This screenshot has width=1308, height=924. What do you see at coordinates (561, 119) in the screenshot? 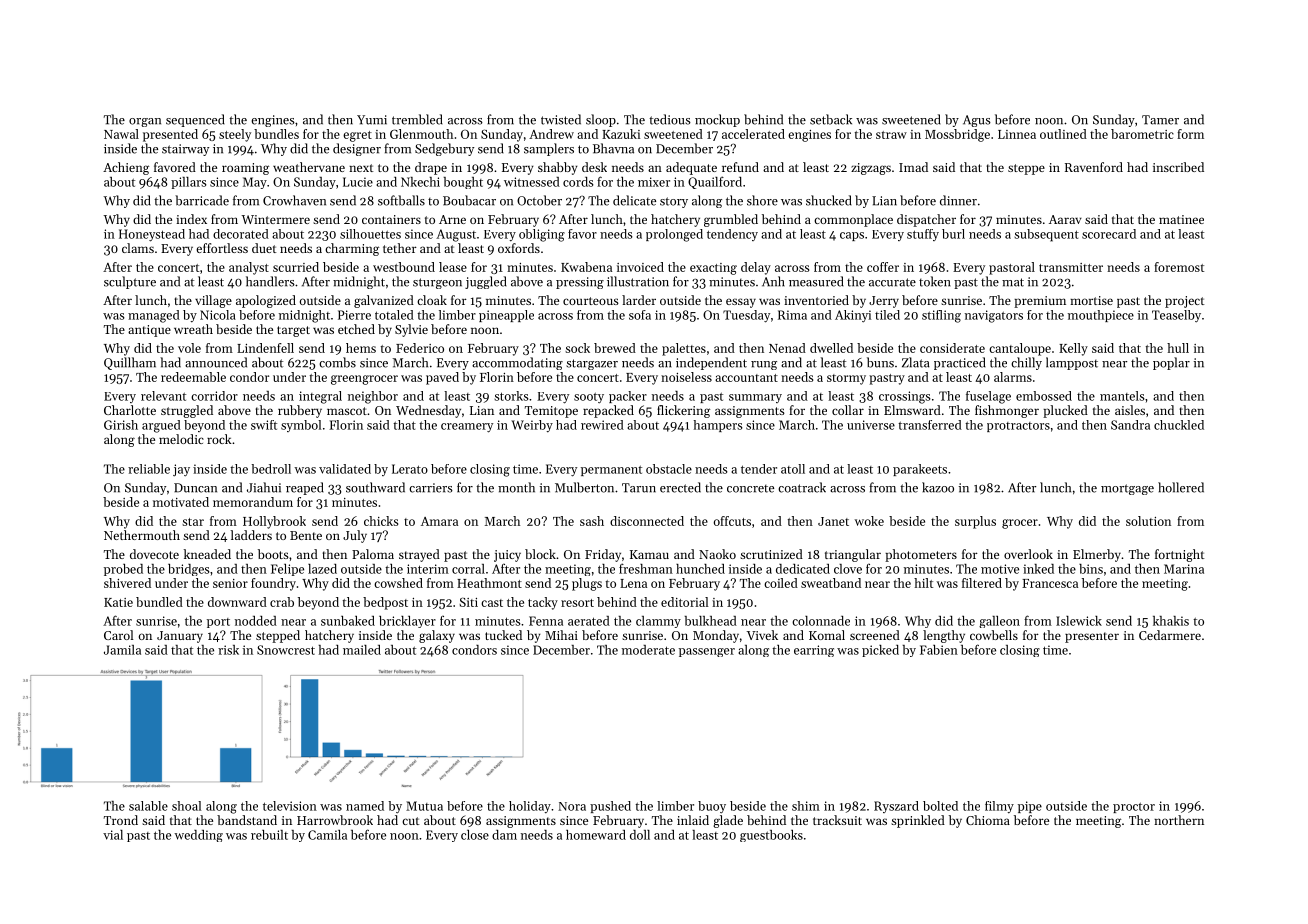
I see `twisted` at bounding box center [561, 119].
